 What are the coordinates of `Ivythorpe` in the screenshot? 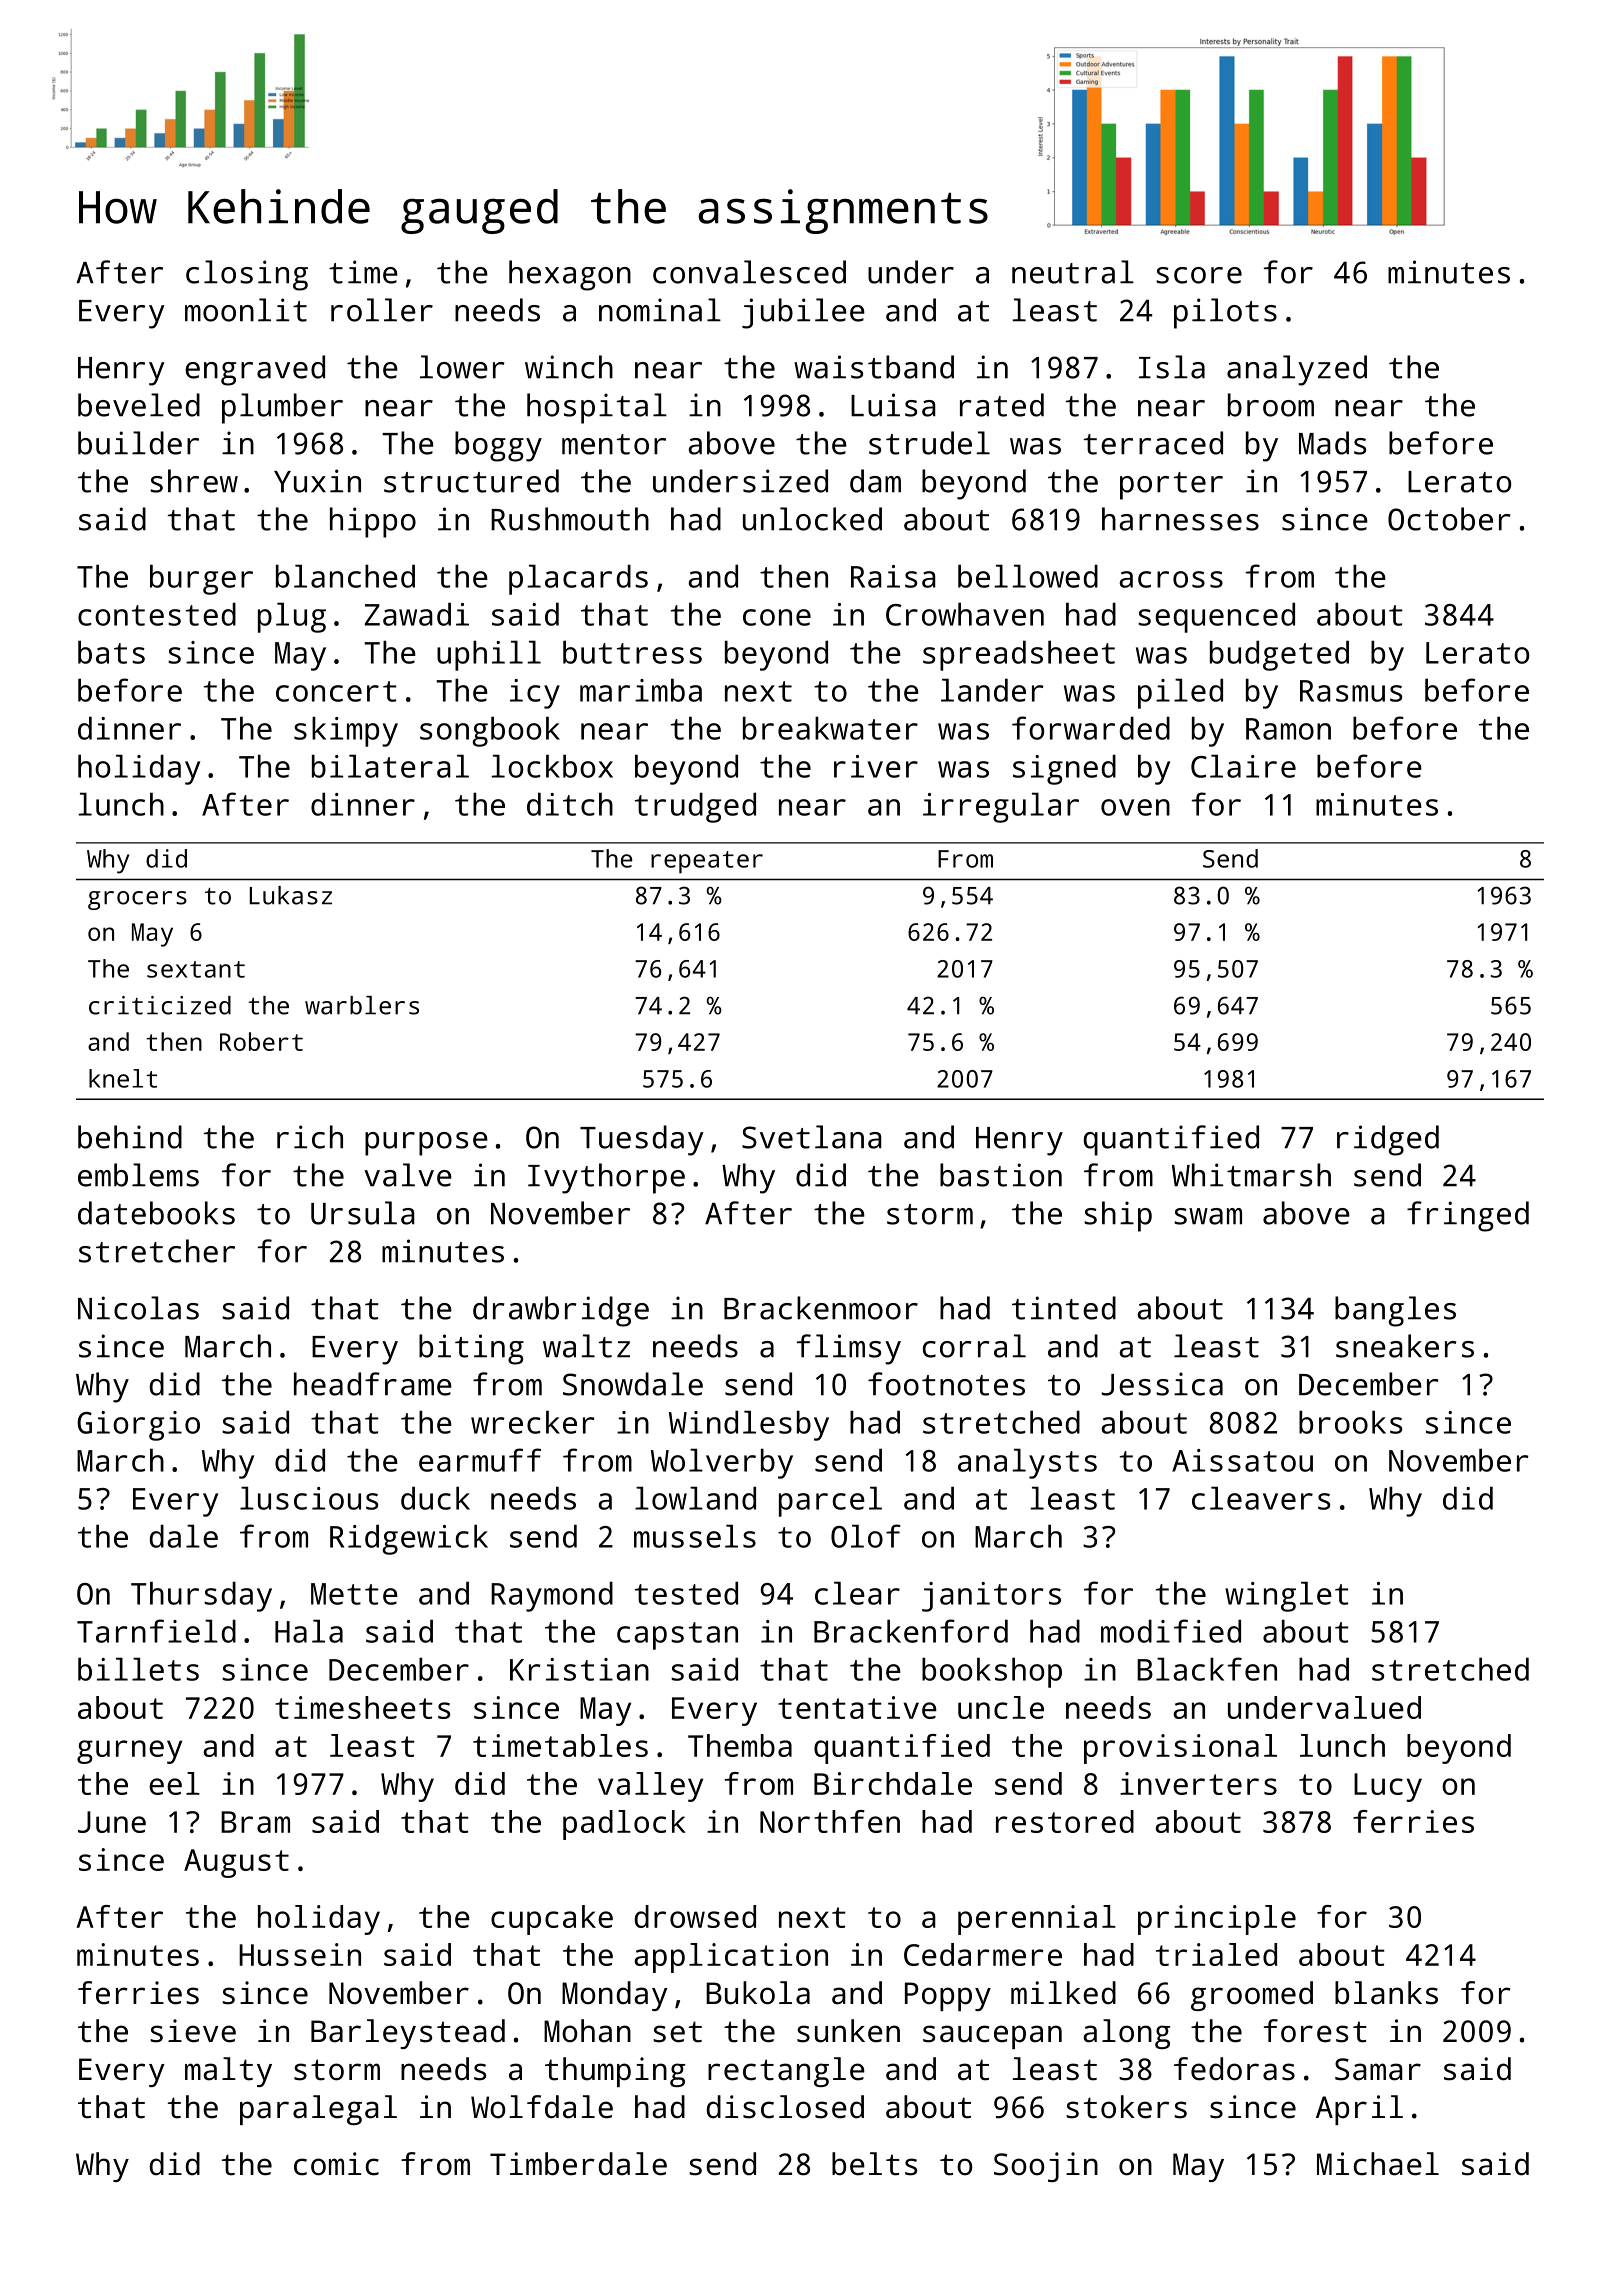 It's located at (606, 1178).
